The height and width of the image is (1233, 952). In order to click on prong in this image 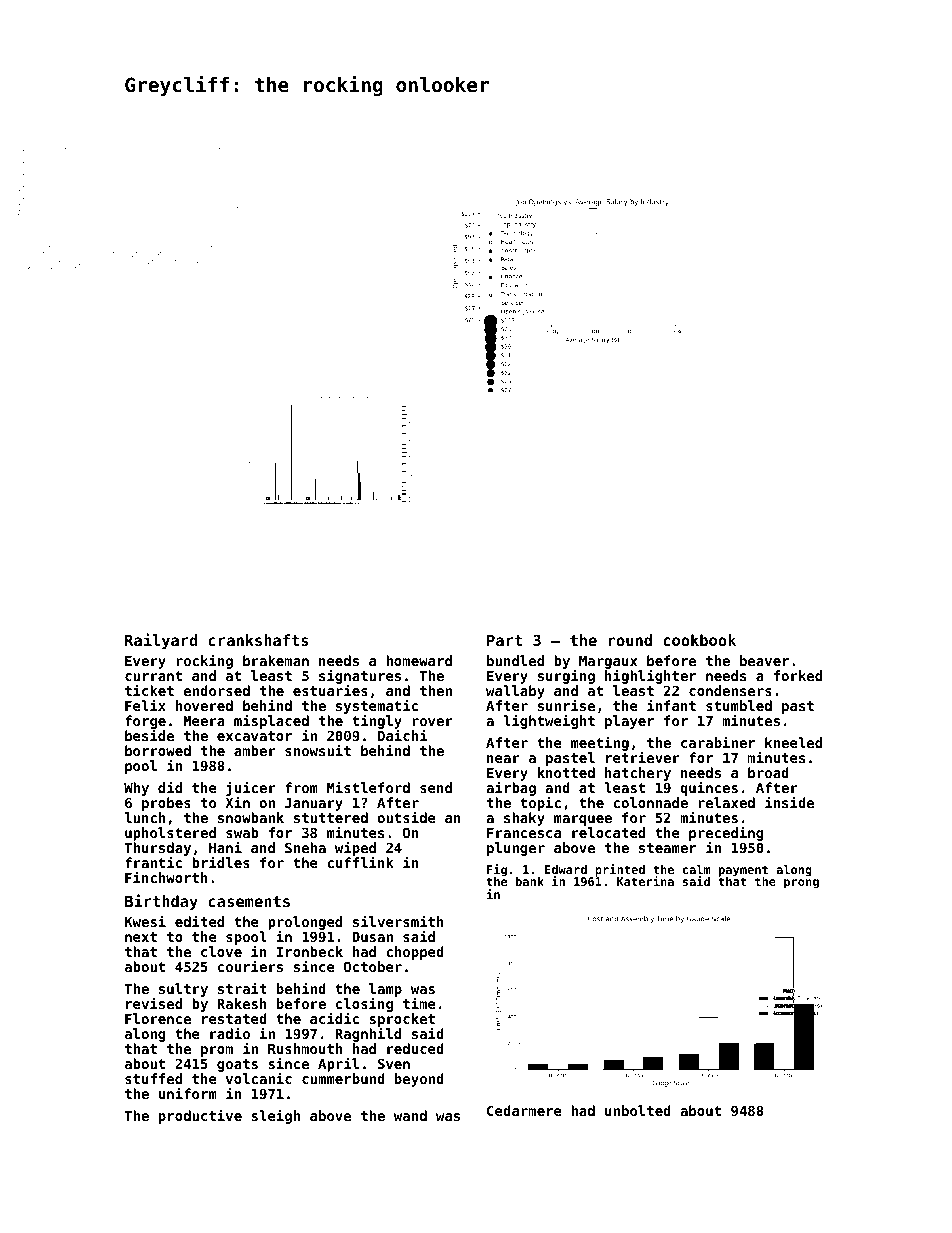, I will do `click(801, 884)`.
